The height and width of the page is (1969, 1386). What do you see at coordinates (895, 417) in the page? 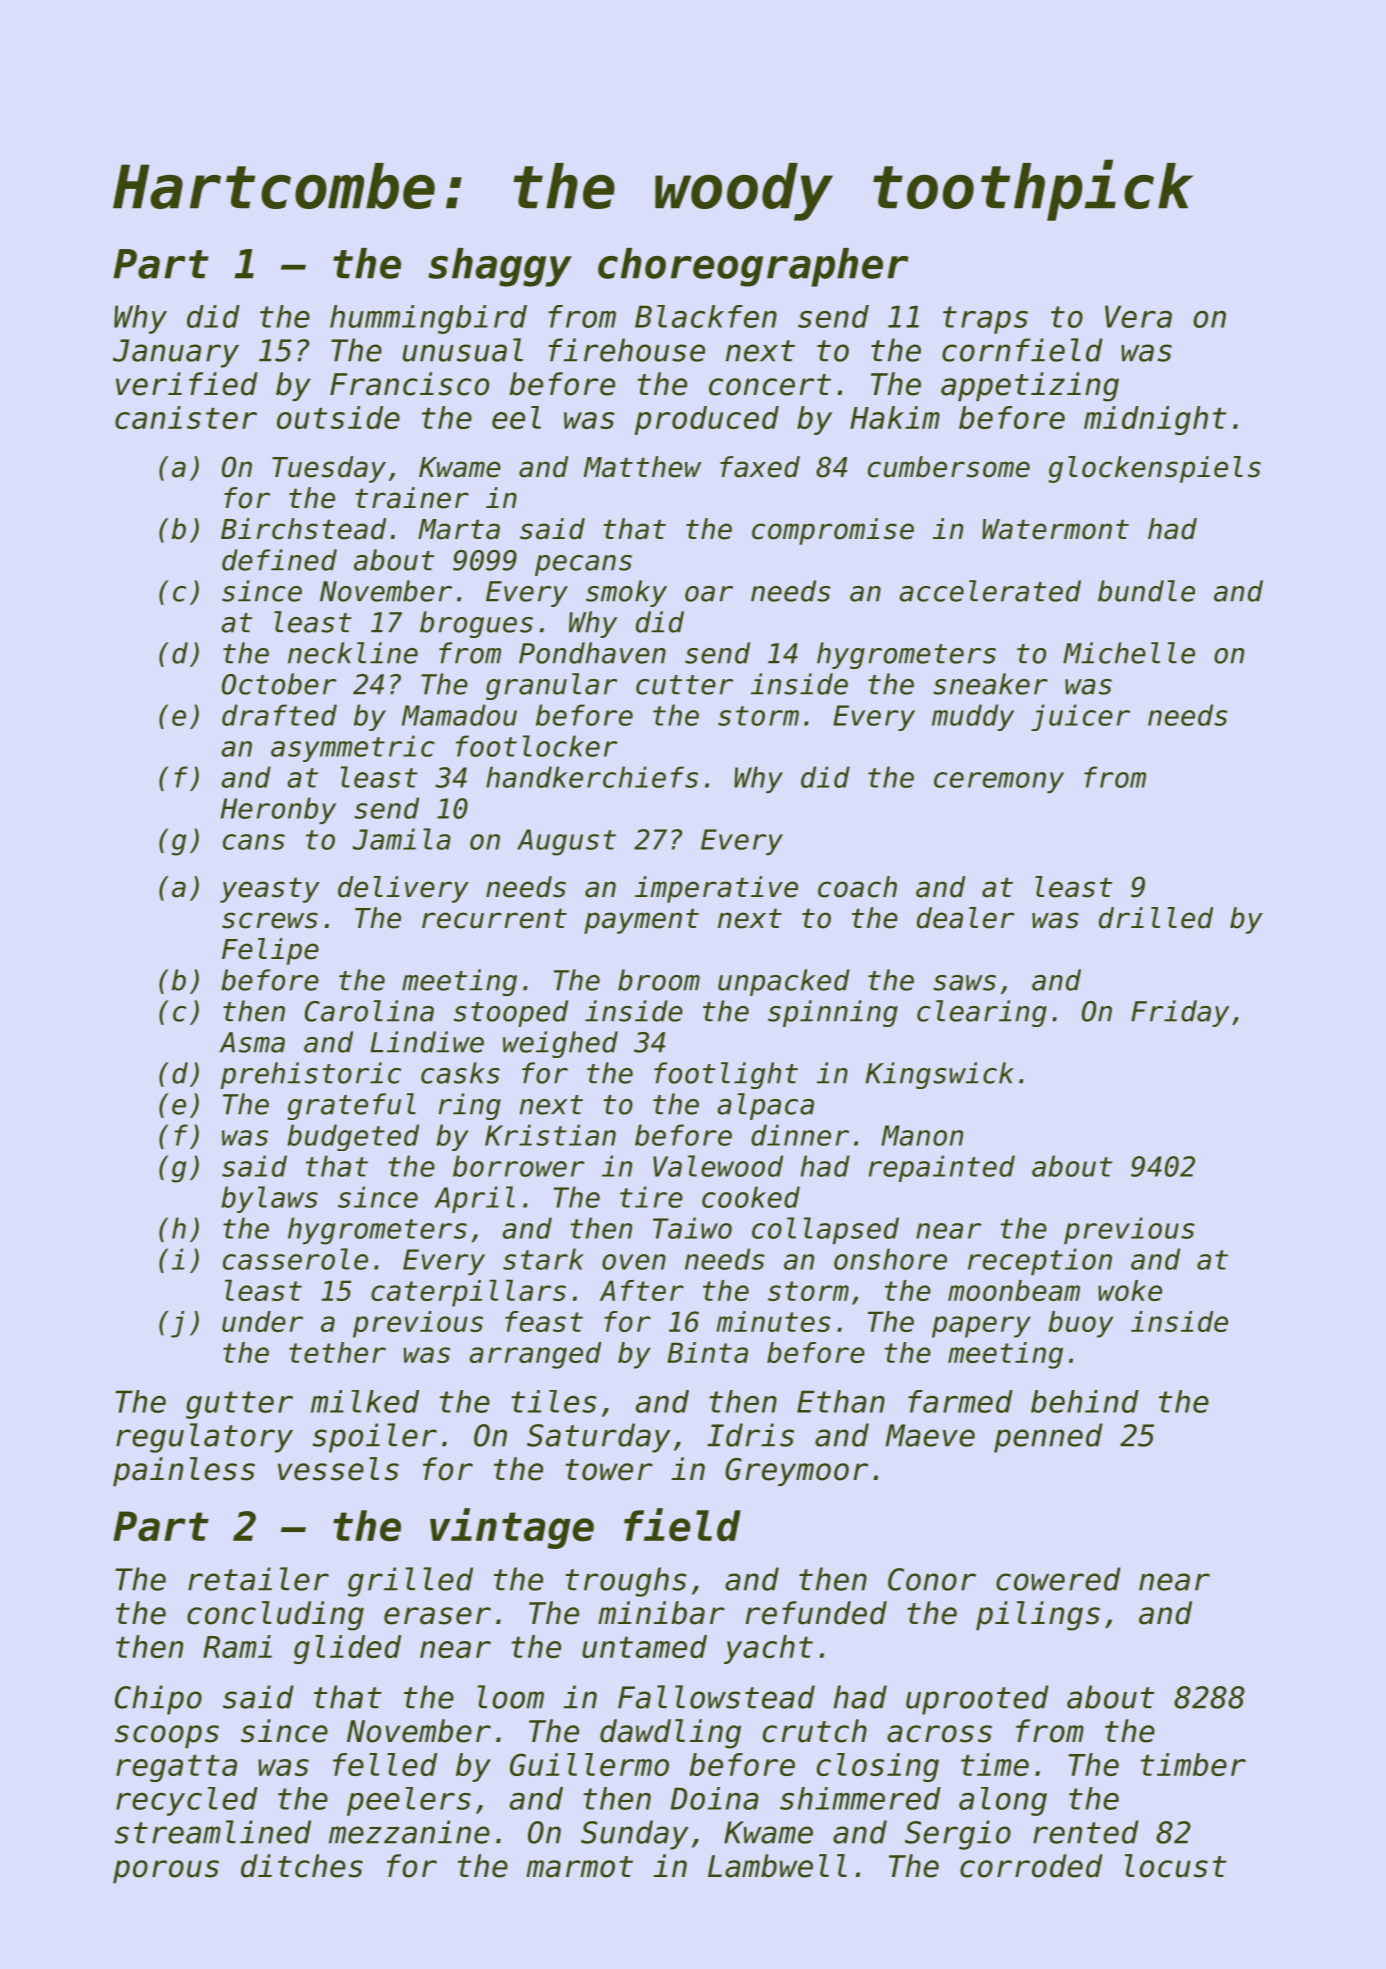
I see `Hakim` at bounding box center [895, 417].
